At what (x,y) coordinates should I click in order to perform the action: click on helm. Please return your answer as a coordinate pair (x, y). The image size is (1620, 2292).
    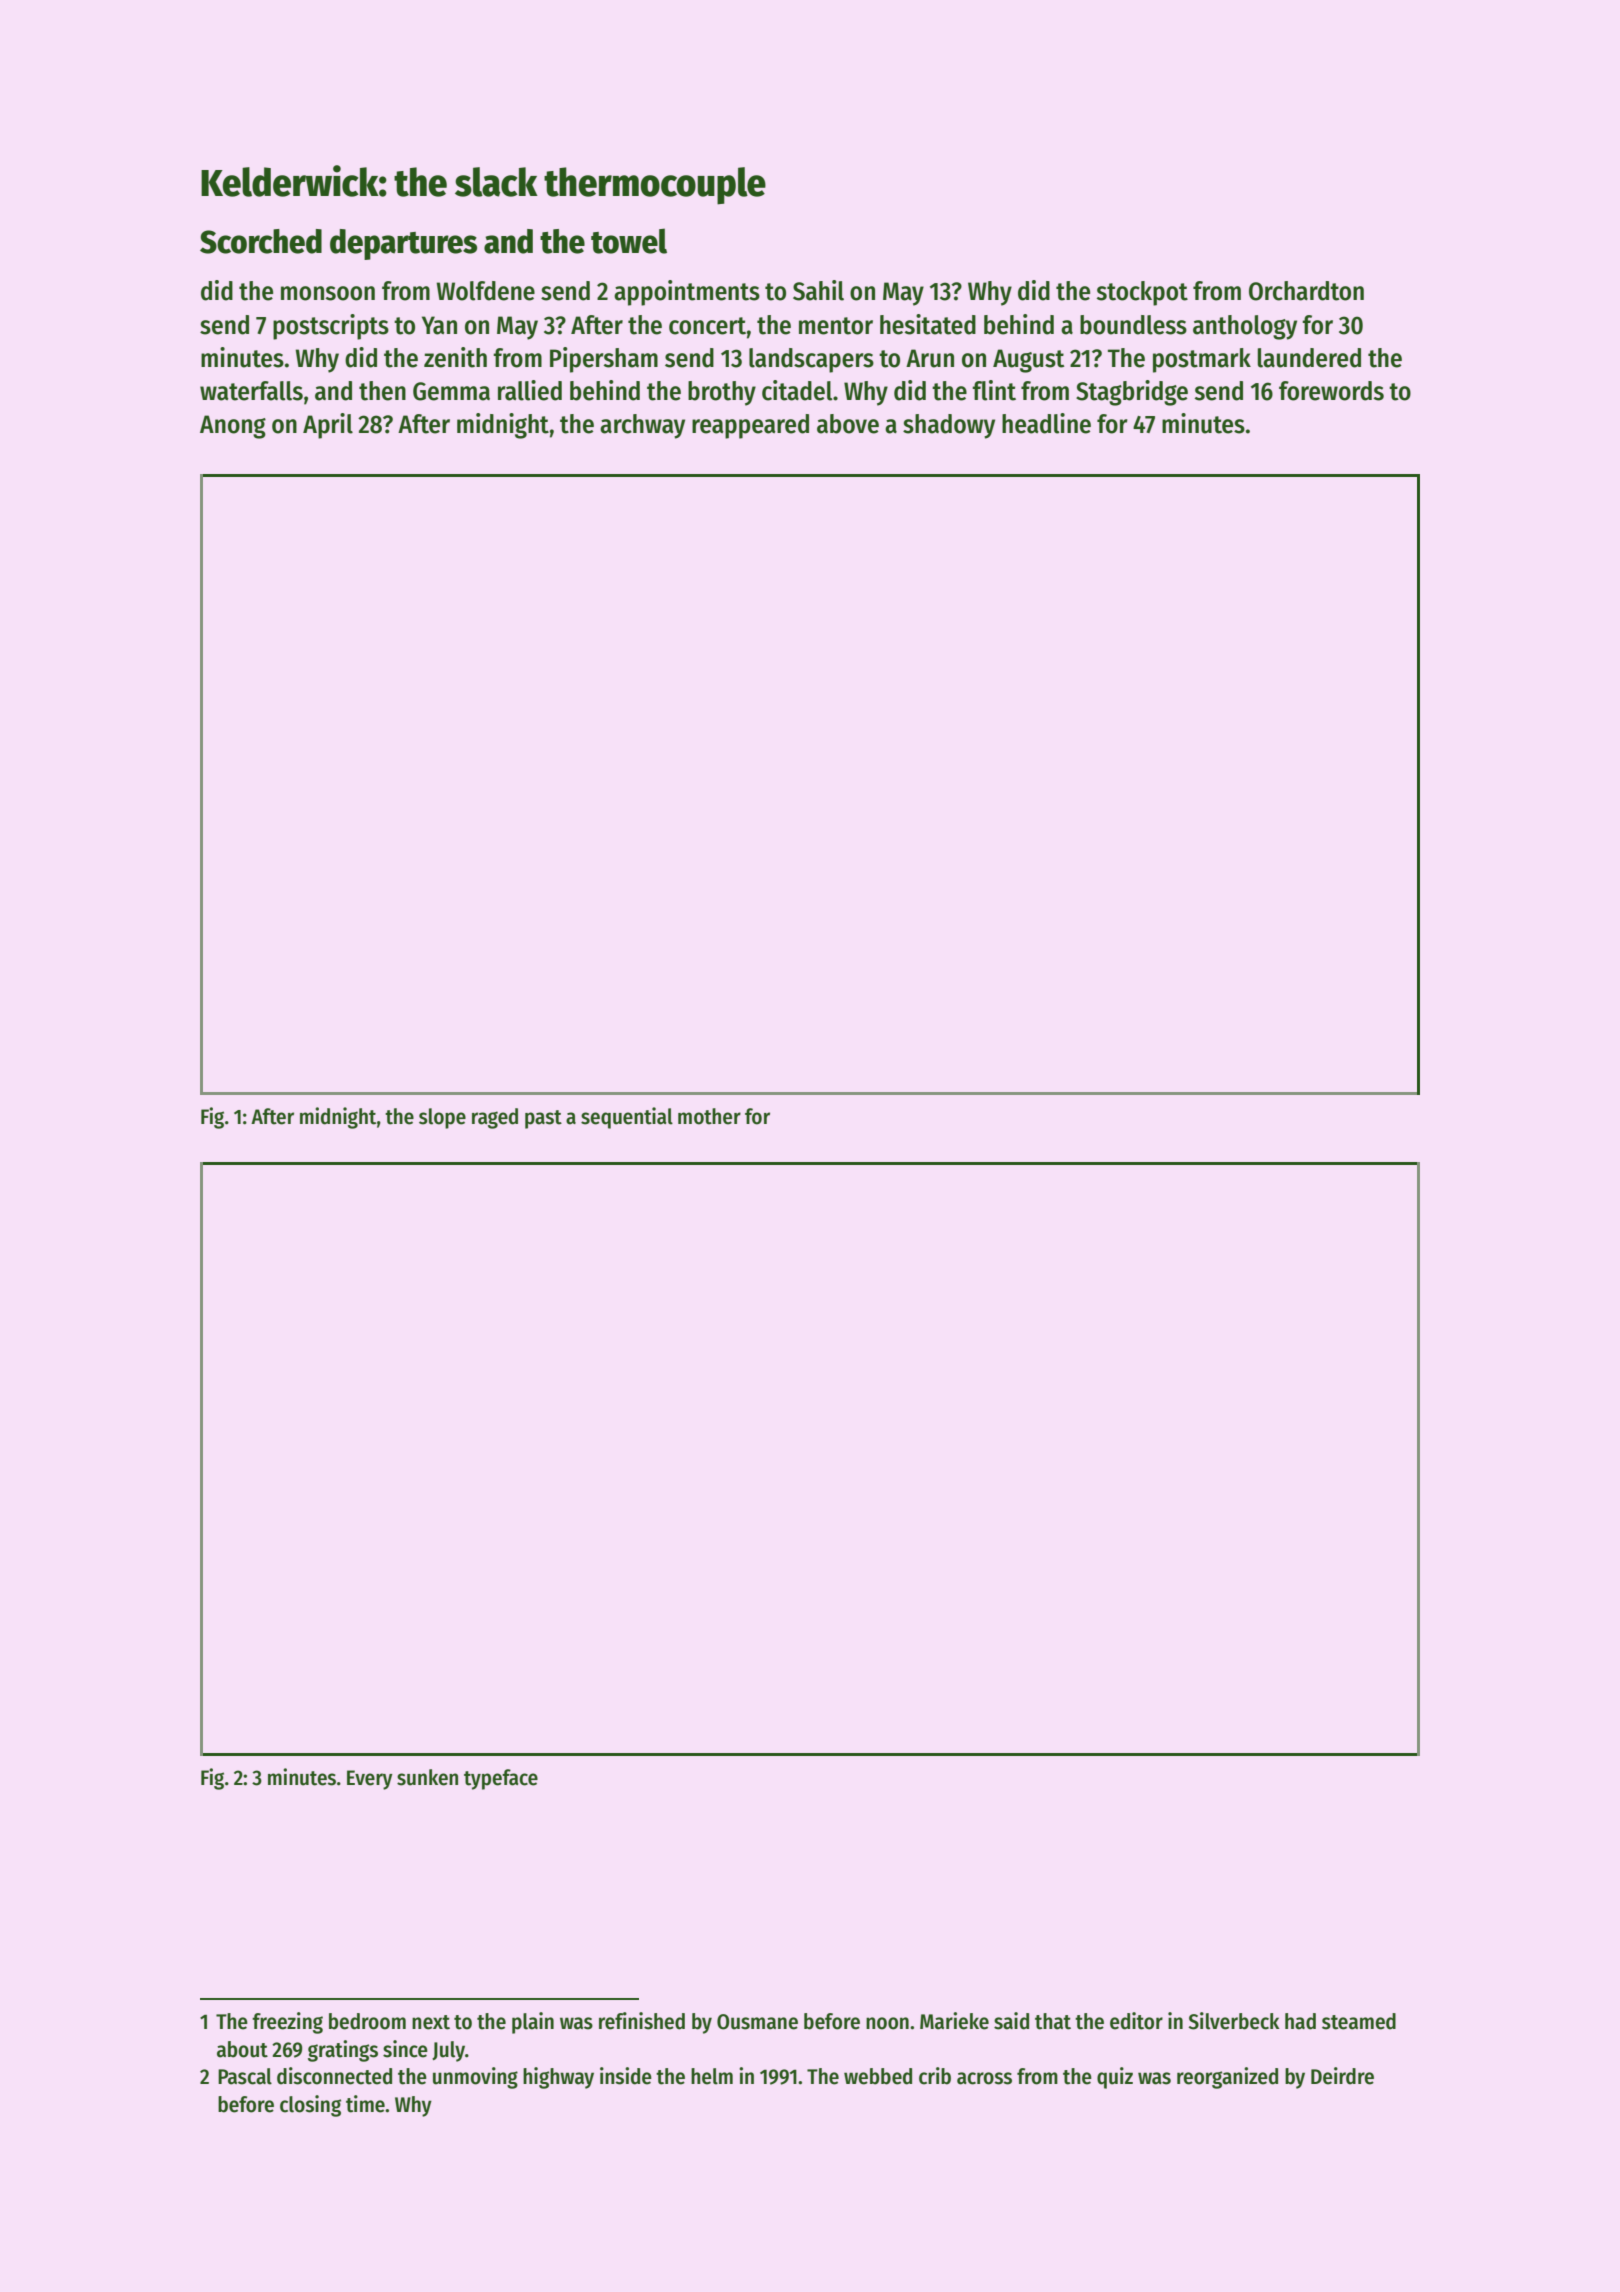
    Looking at the image, I should click on (712, 2076).
